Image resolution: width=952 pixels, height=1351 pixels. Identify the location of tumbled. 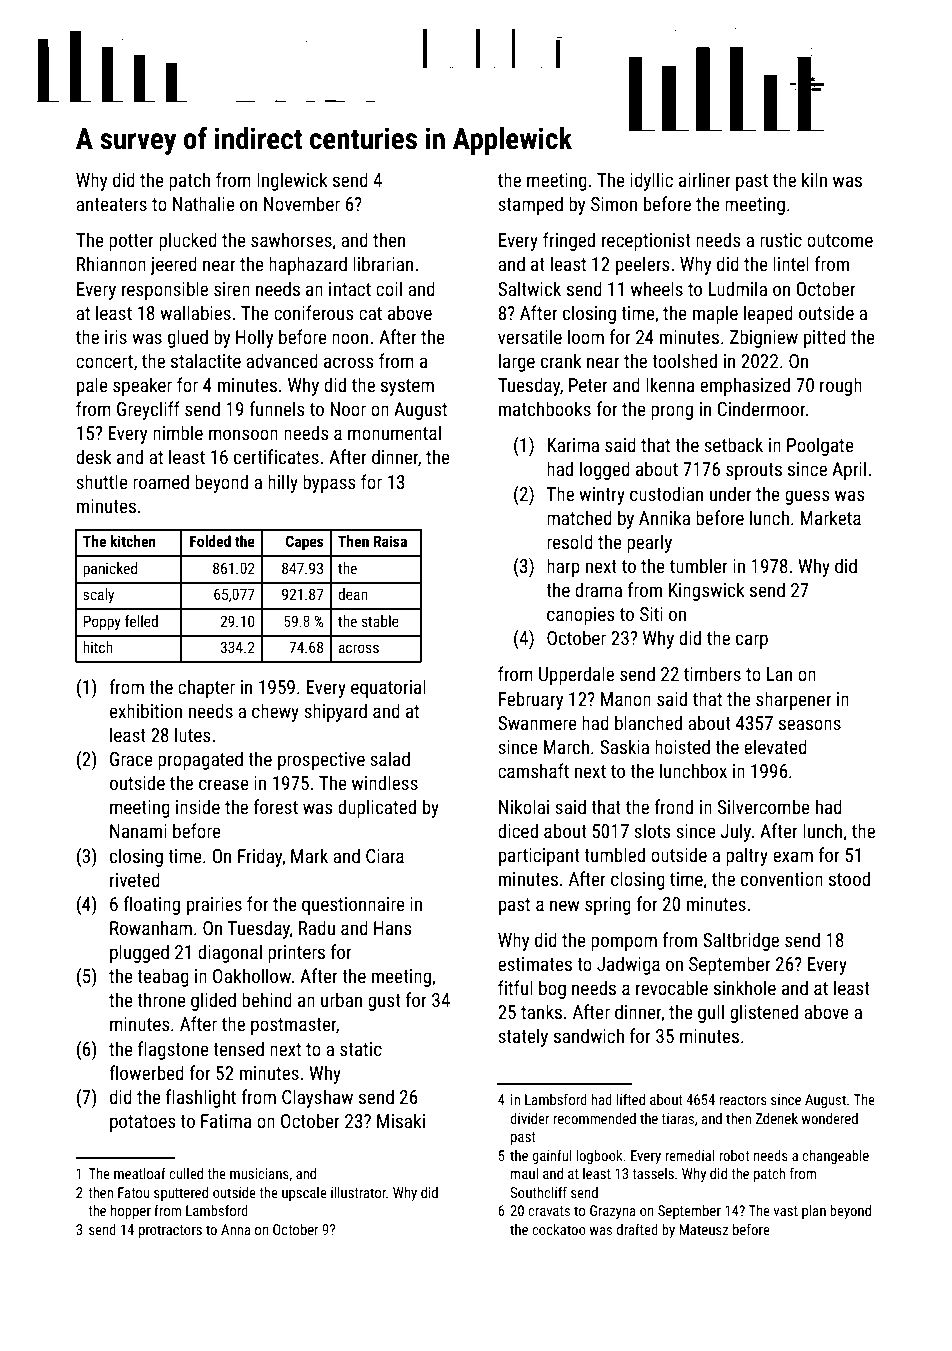
(614, 854).
